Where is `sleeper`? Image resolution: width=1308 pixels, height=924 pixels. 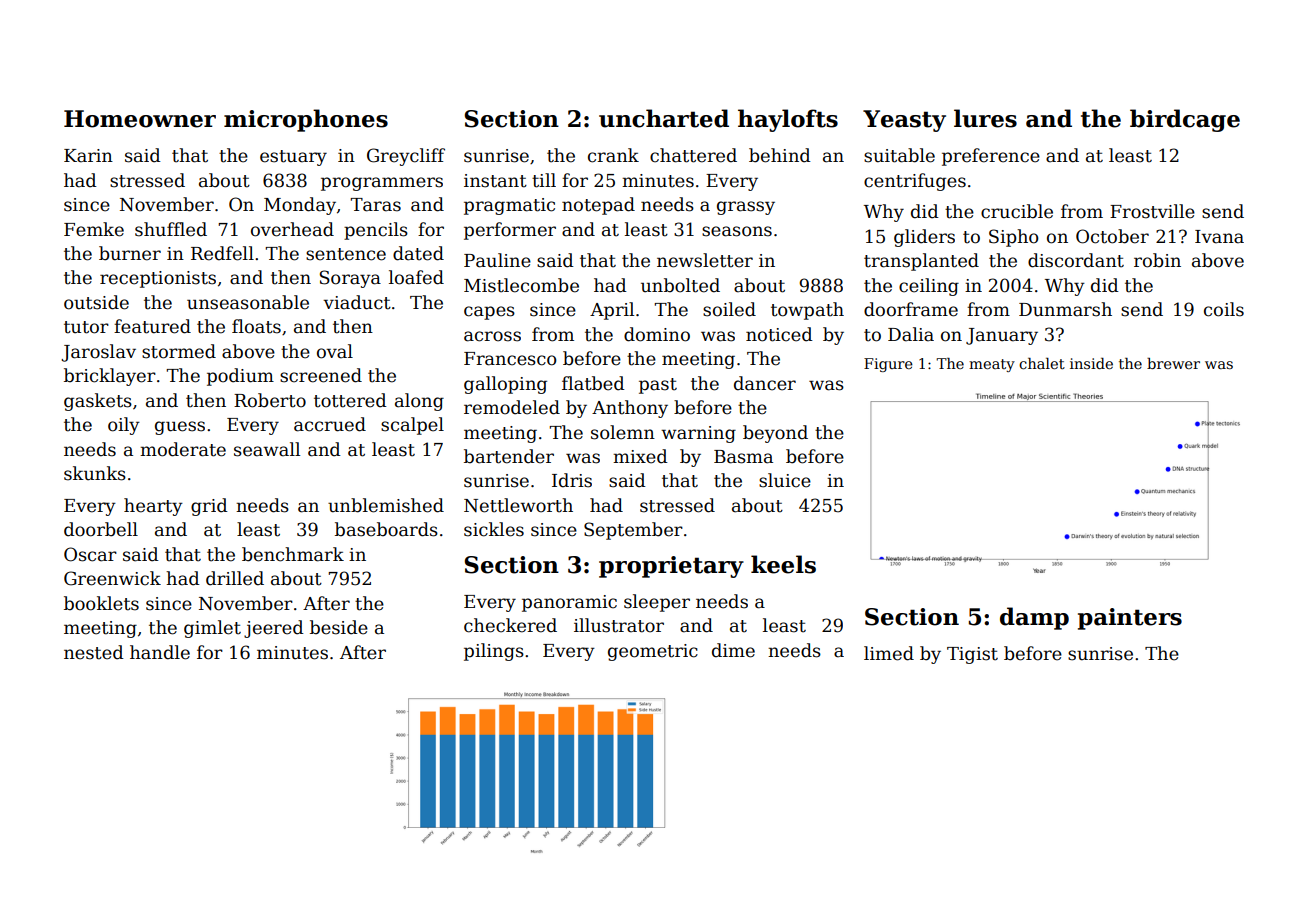 sleeper is located at coordinates (657, 603).
